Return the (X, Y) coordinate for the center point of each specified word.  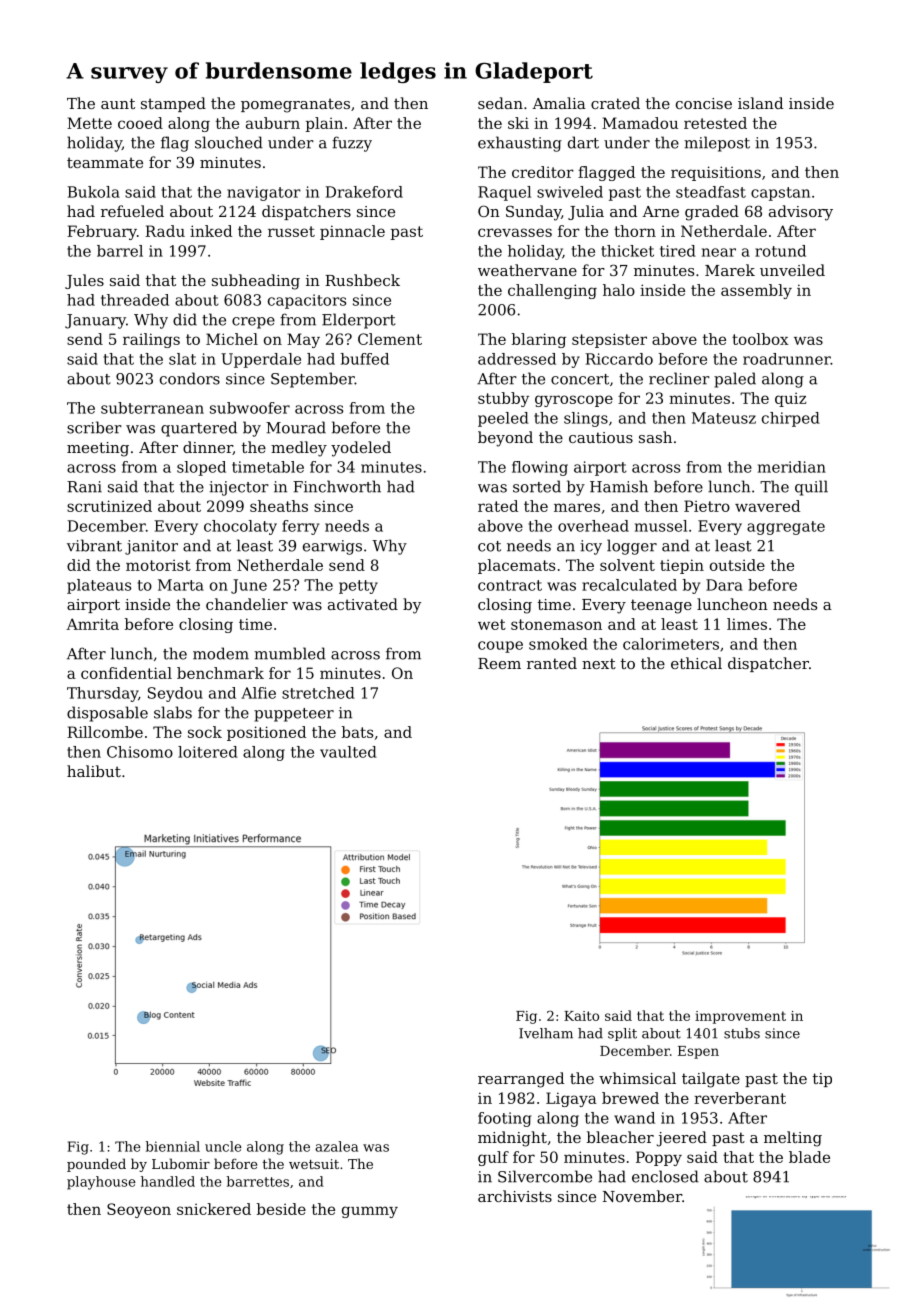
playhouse (101, 1183)
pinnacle (352, 232)
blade (809, 1157)
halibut (94, 771)
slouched (229, 142)
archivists (515, 1196)
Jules (84, 281)
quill (811, 488)
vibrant (94, 545)
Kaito (581, 1016)
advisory (801, 213)
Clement (390, 339)
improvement (740, 1017)
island (760, 103)
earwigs (332, 547)
